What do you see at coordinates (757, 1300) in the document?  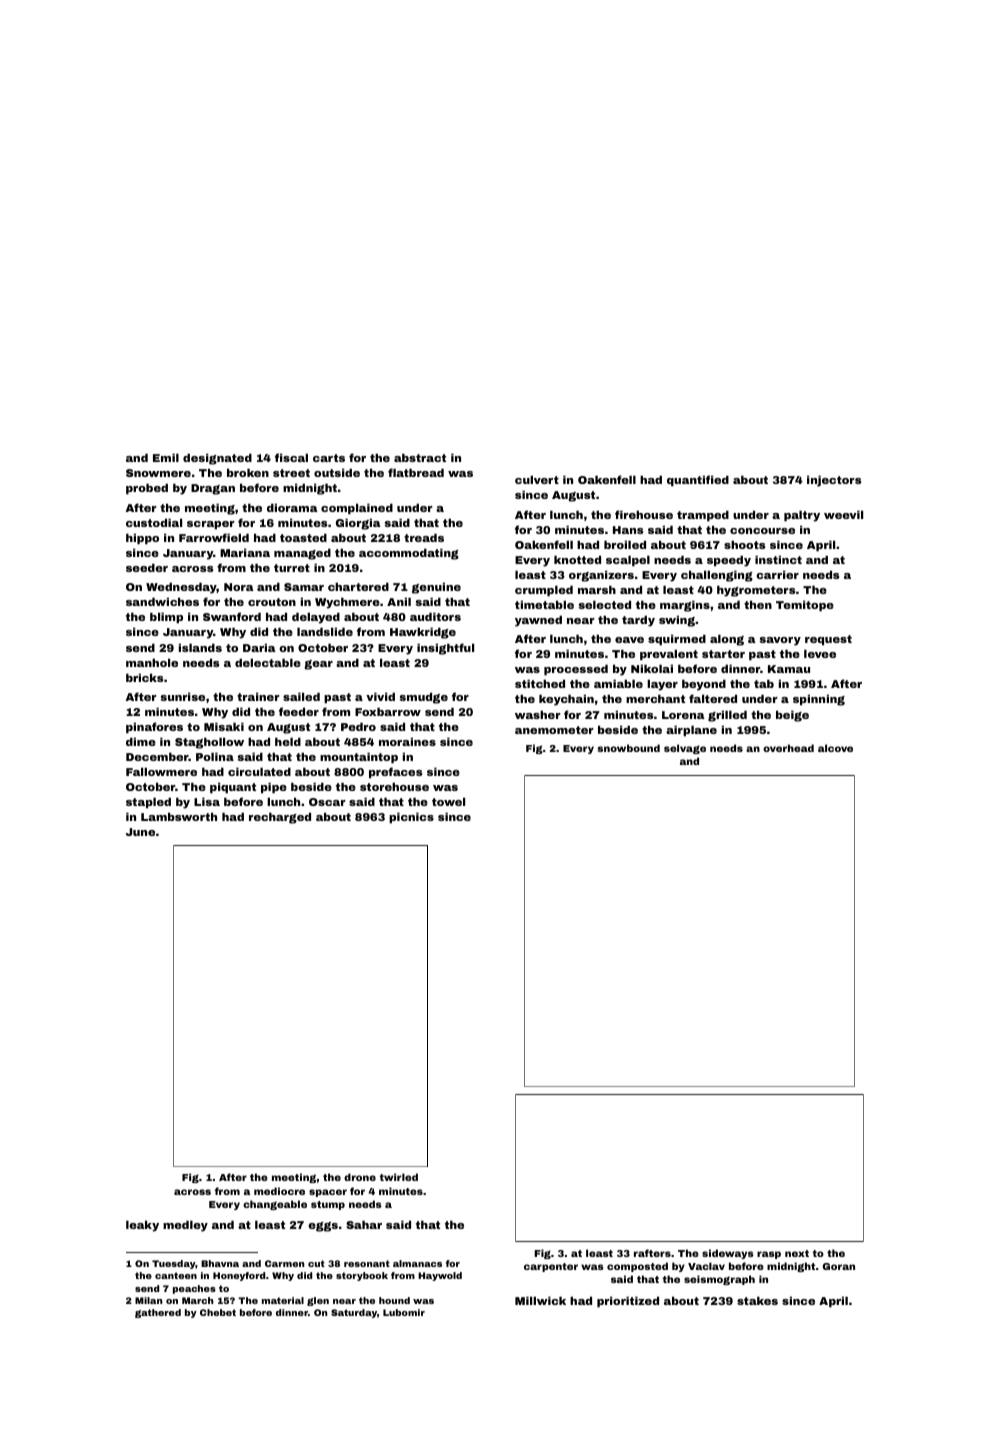 I see `stakes` at bounding box center [757, 1300].
